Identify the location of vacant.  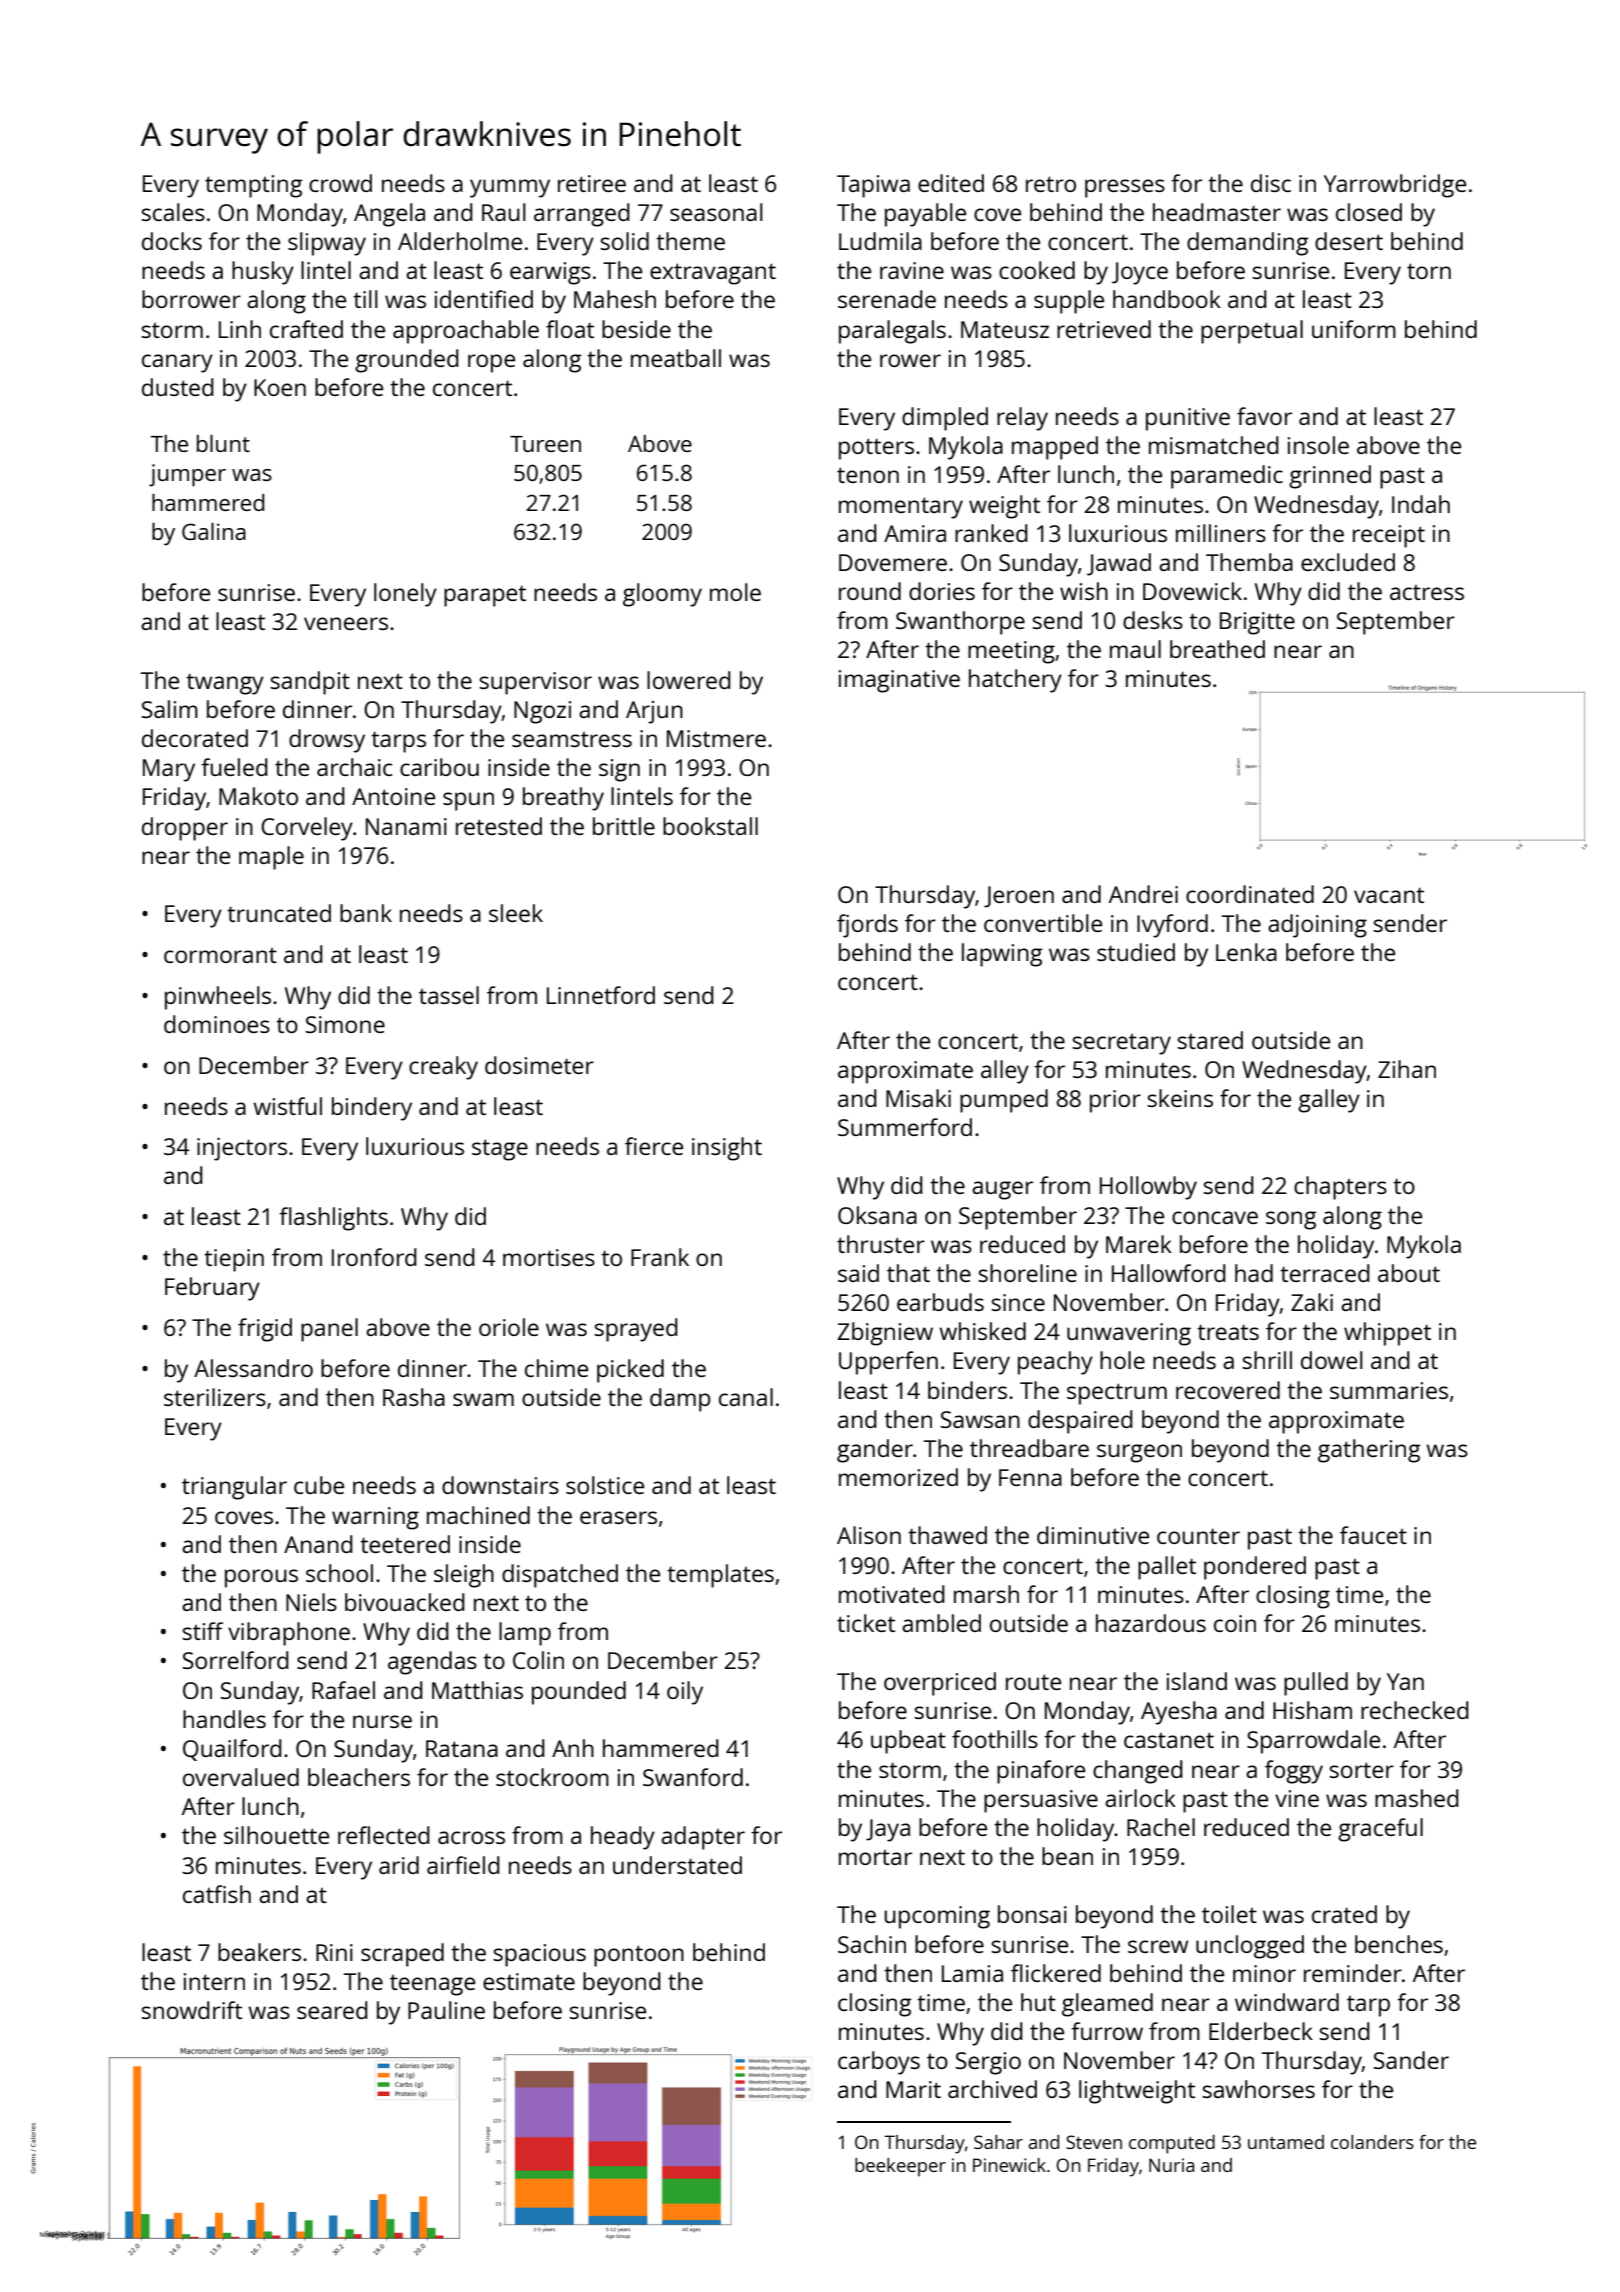
(1389, 895).
